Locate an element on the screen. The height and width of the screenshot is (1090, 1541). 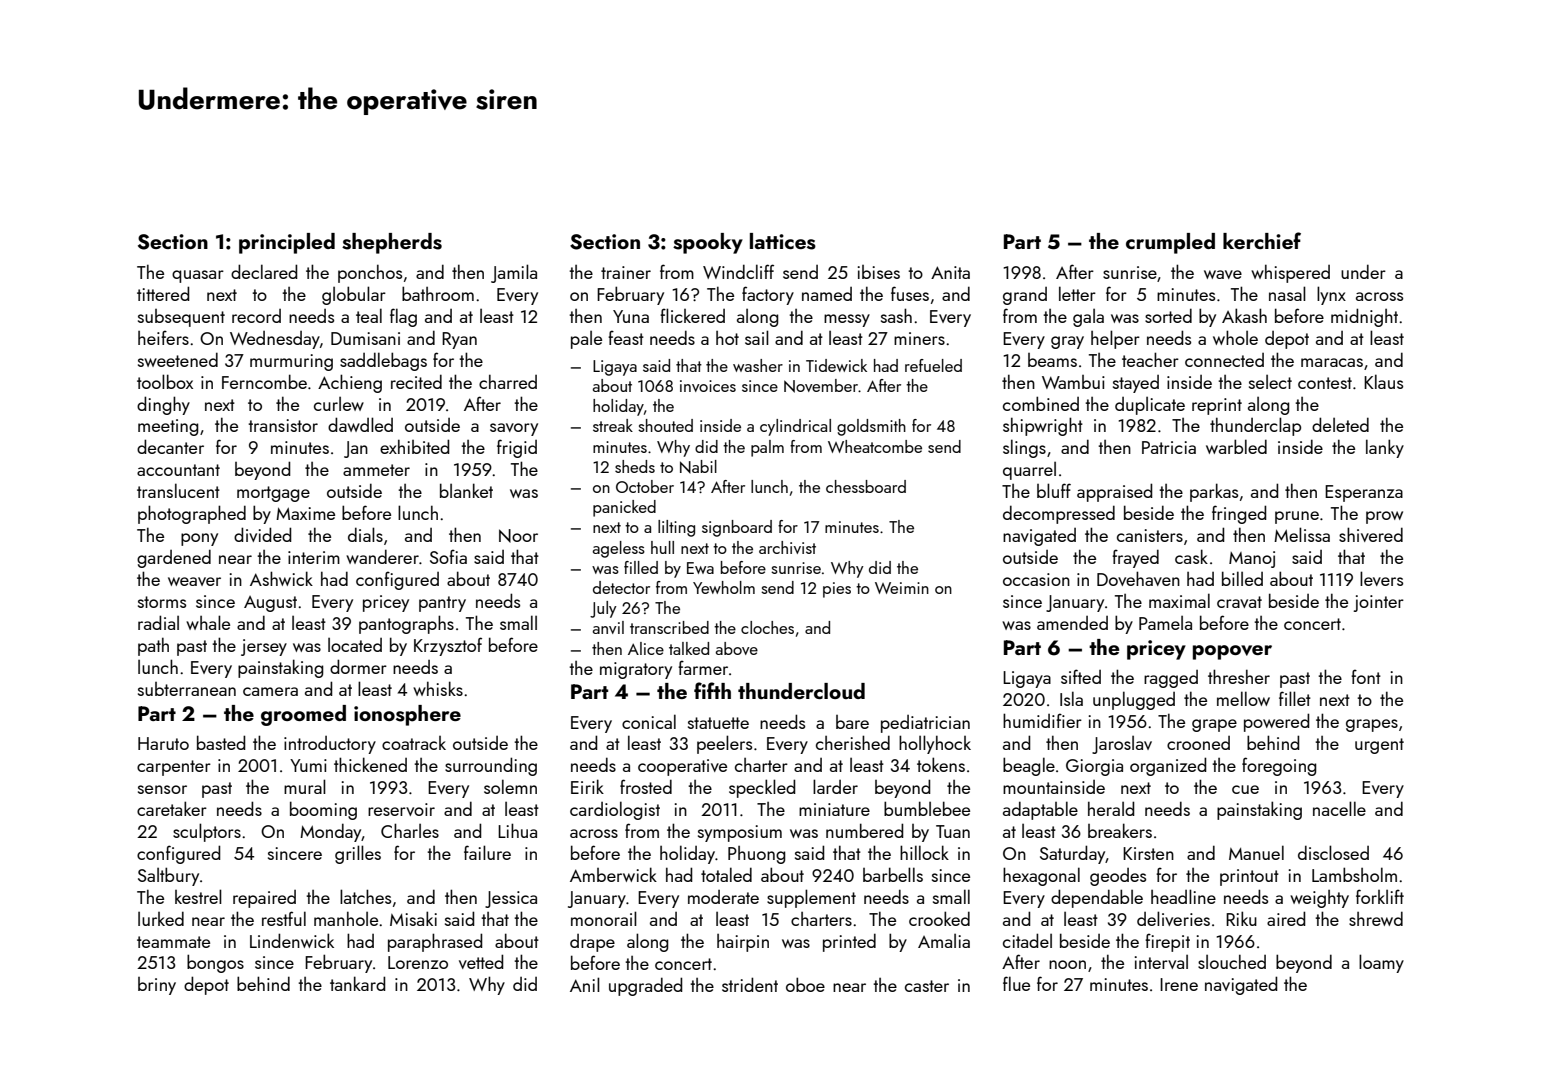
kerchief is located at coordinates (1262, 240).
